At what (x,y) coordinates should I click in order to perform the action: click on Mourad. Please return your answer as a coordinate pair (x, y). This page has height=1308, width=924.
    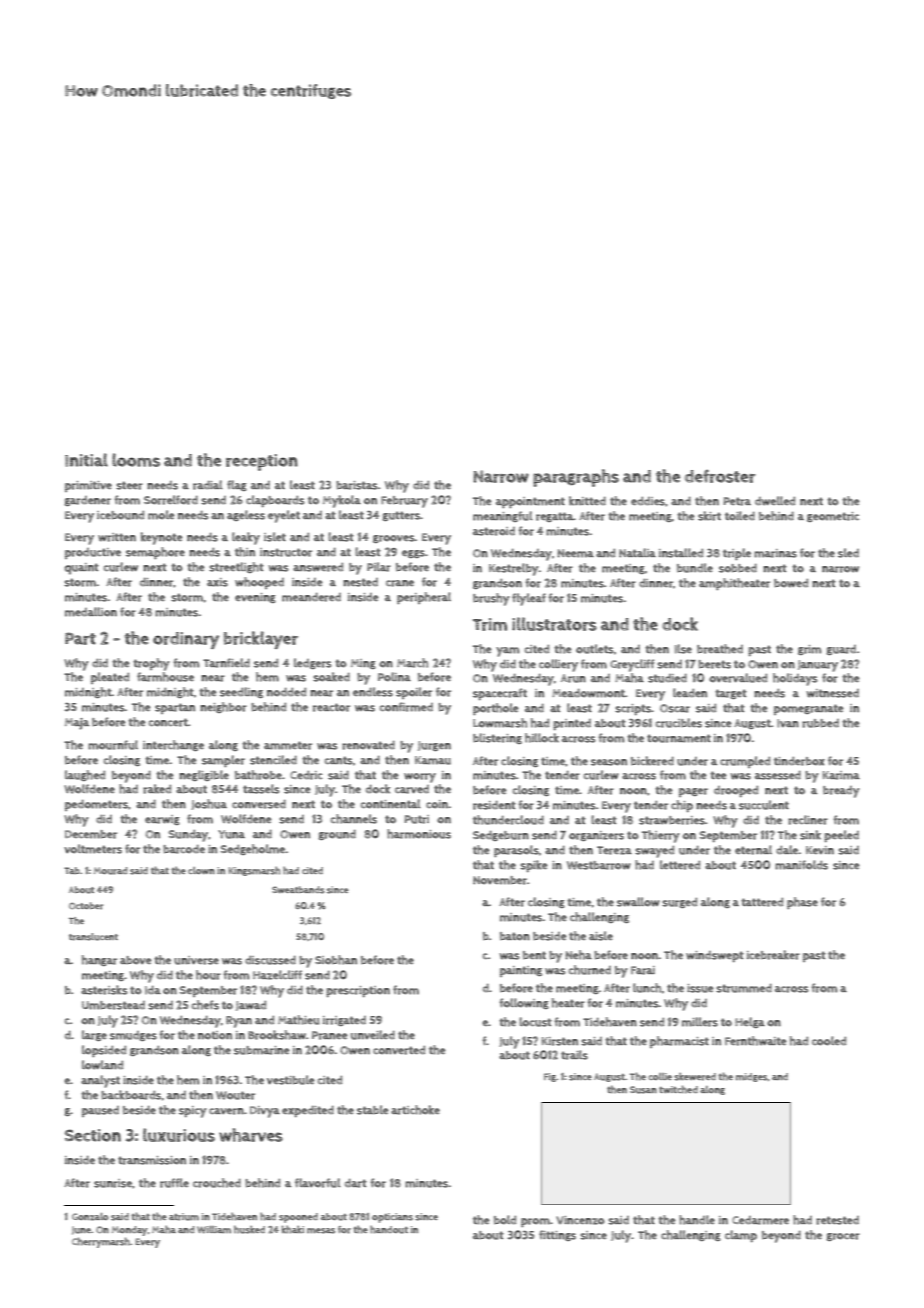
    Looking at the image, I should click on (110, 871).
